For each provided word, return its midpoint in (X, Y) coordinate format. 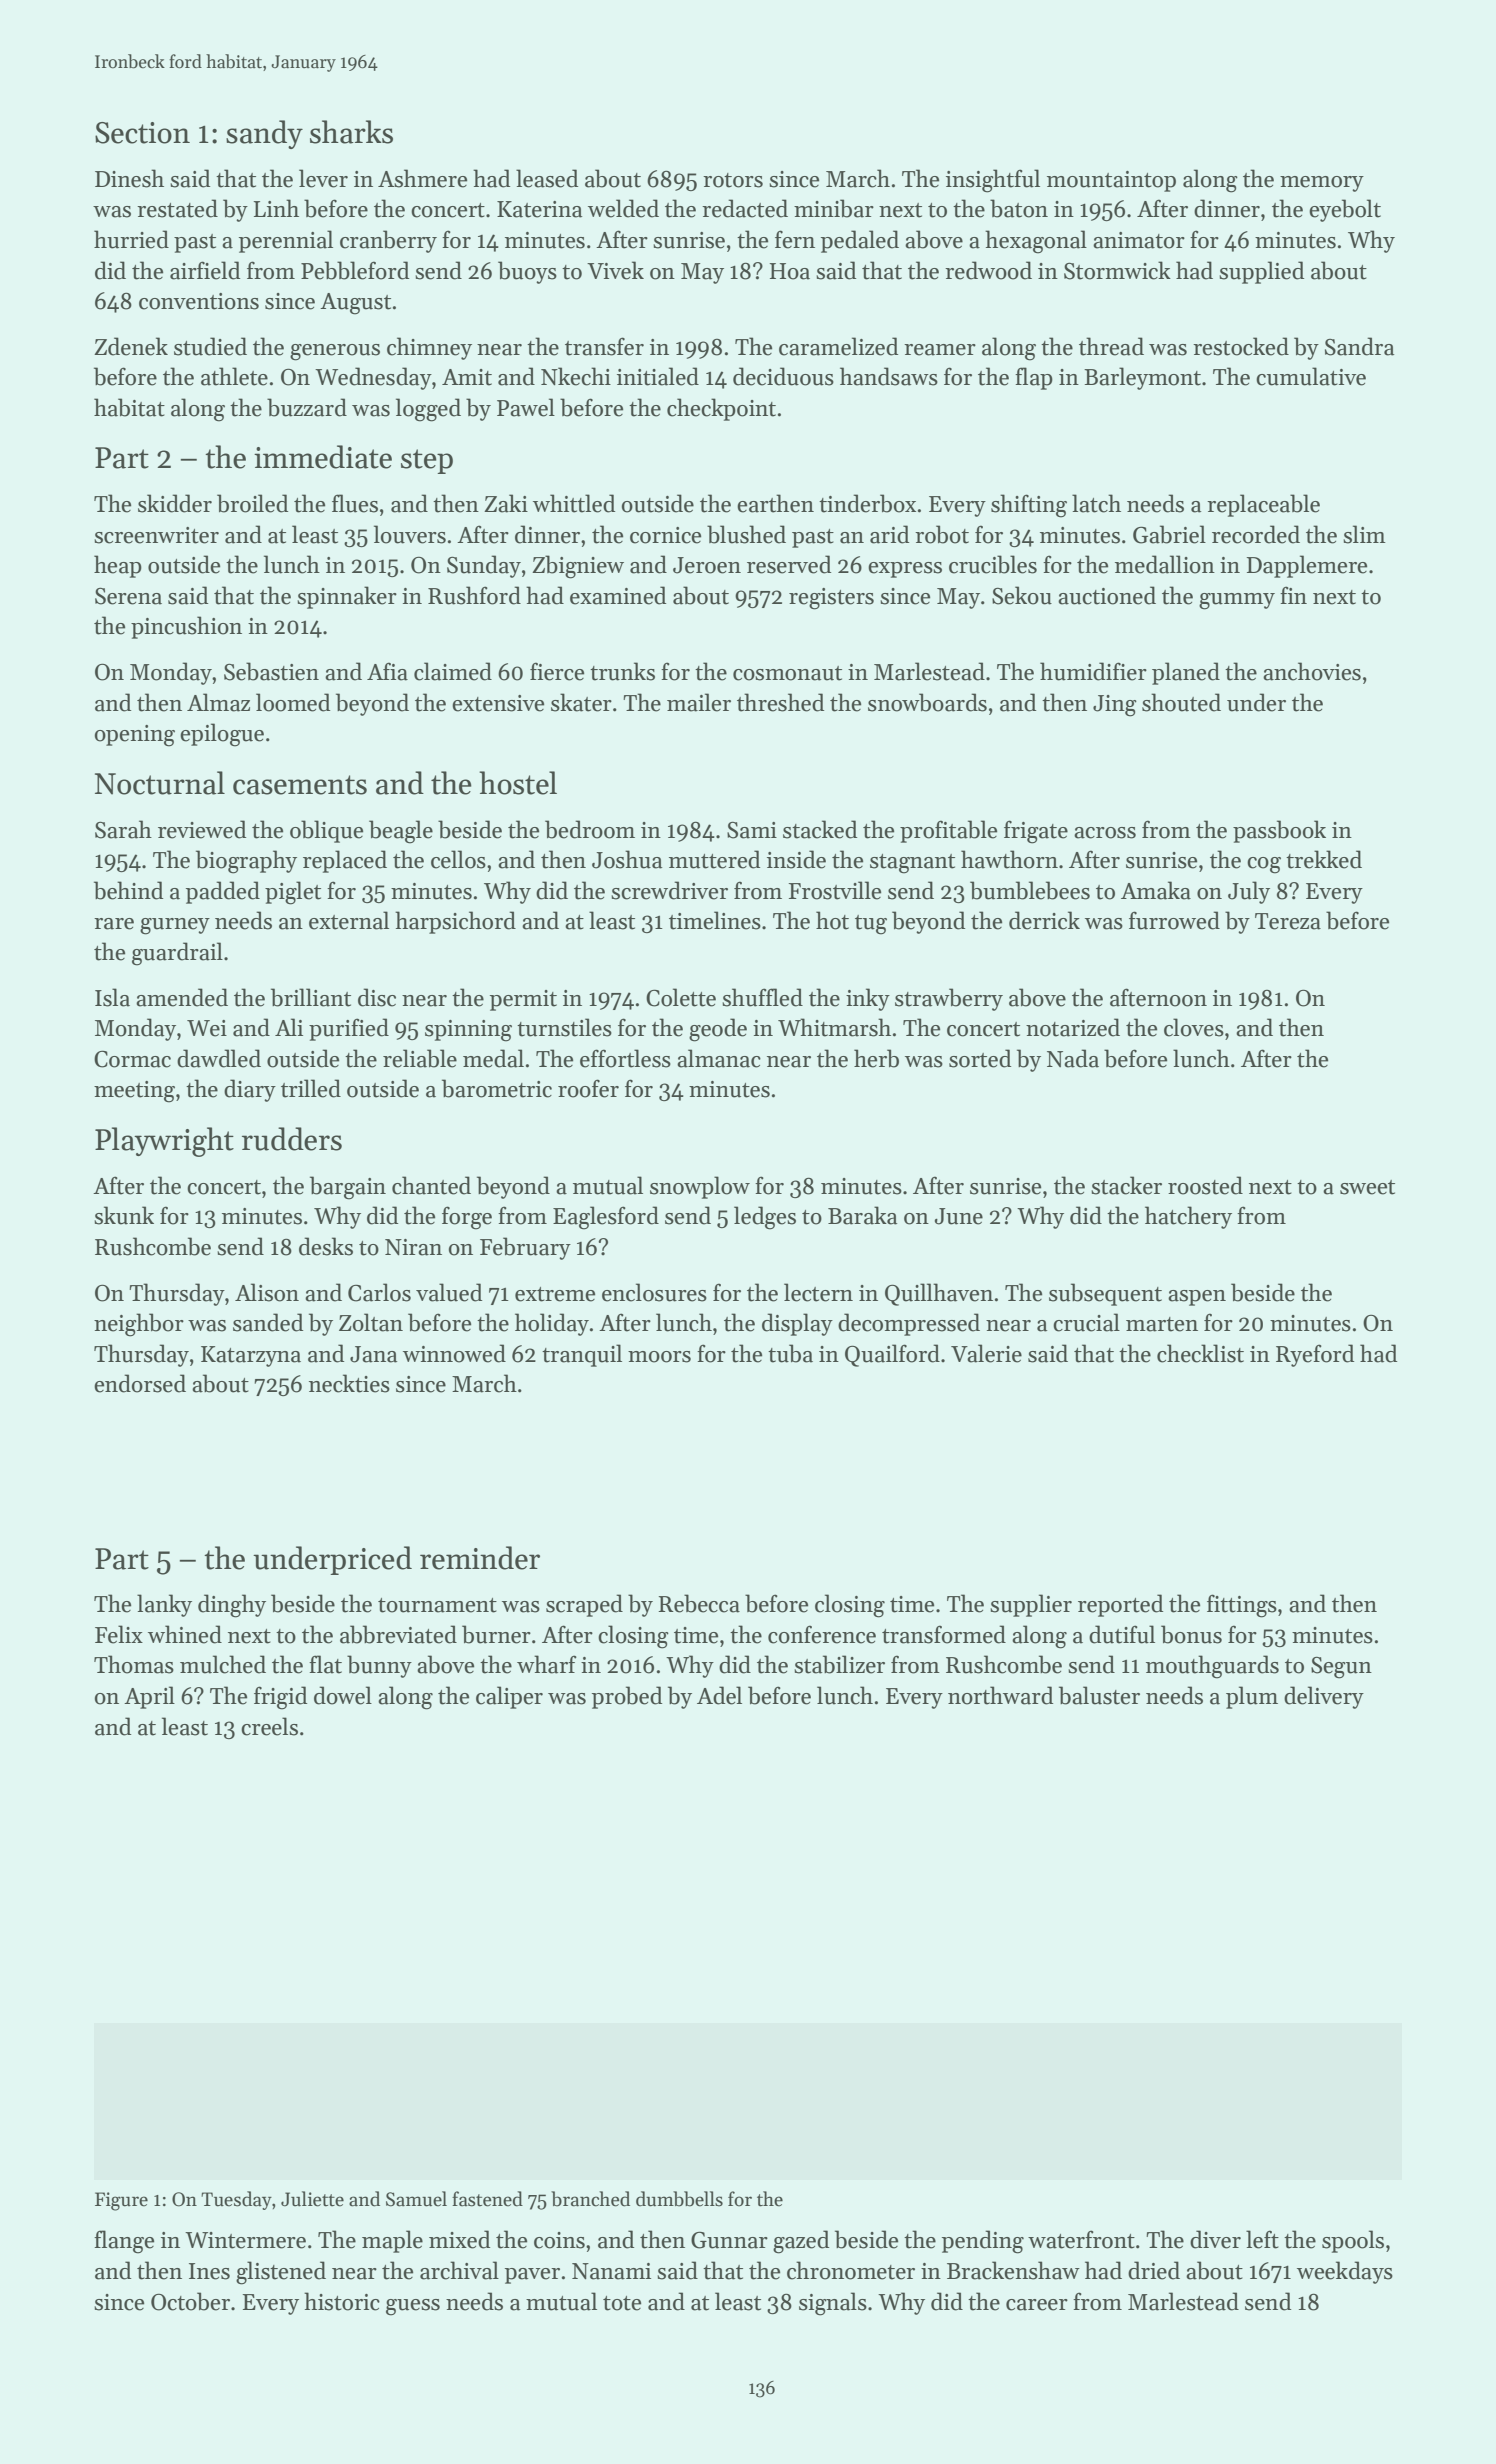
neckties (349, 1383)
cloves (1194, 1027)
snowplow (700, 1187)
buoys (527, 272)
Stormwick (1117, 270)
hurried (131, 239)
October (190, 2301)
